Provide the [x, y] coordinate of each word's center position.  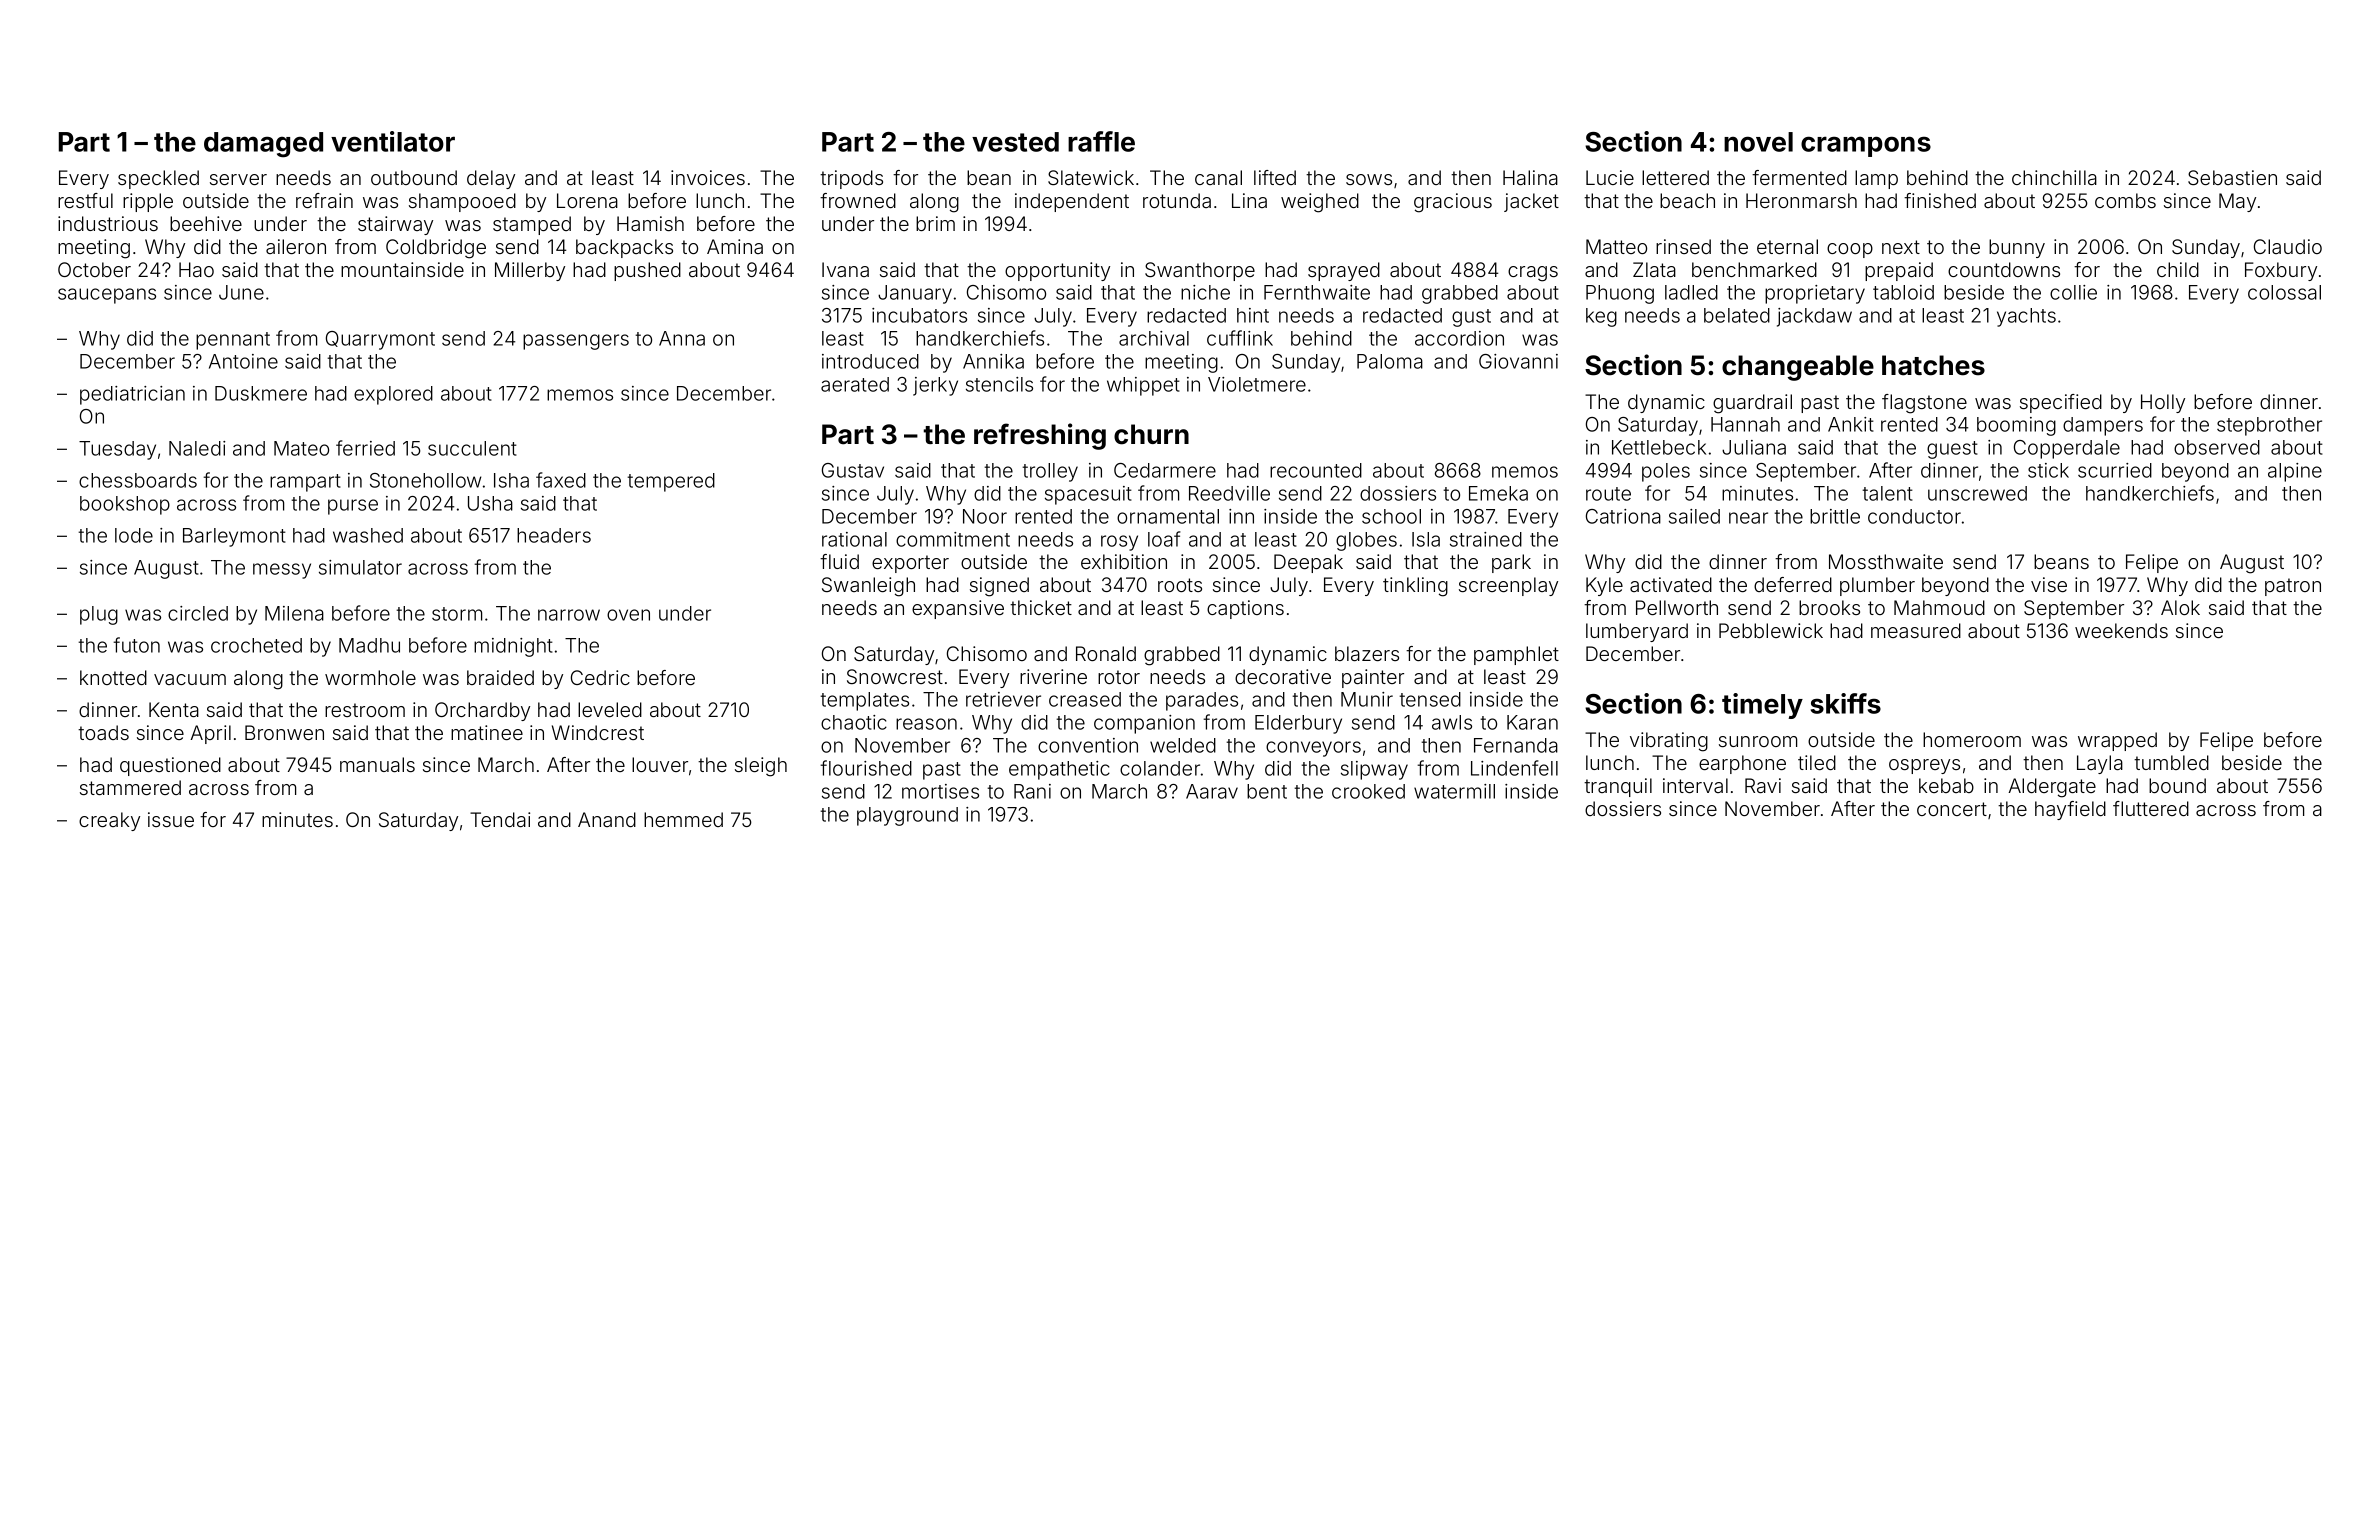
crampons [1866, 146]
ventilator [393, 141]
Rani [1032, 791]
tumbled [2171, 762]
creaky [109, 821]
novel [1758, 142]
